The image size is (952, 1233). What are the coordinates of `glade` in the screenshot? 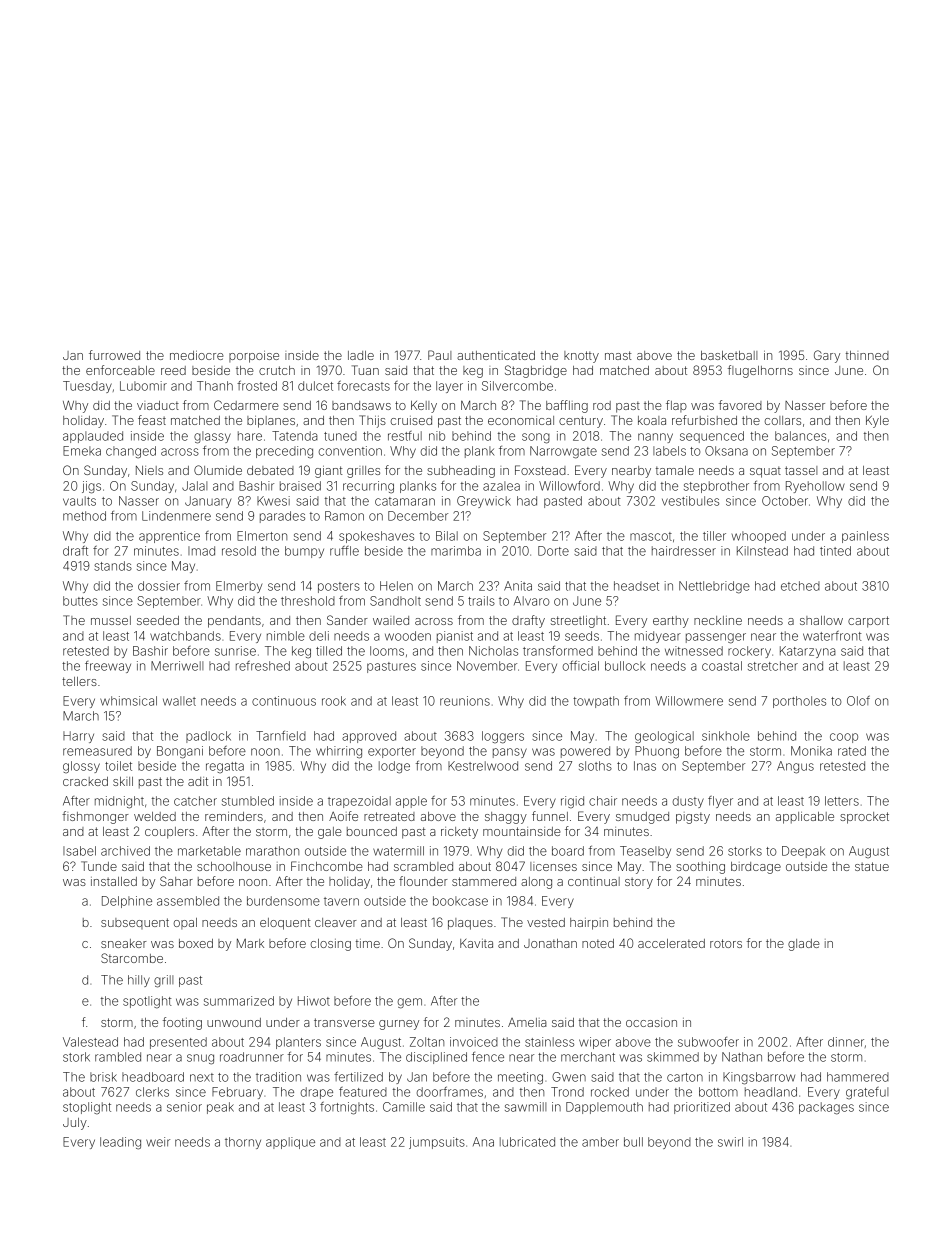 It's located at (804, 945).
